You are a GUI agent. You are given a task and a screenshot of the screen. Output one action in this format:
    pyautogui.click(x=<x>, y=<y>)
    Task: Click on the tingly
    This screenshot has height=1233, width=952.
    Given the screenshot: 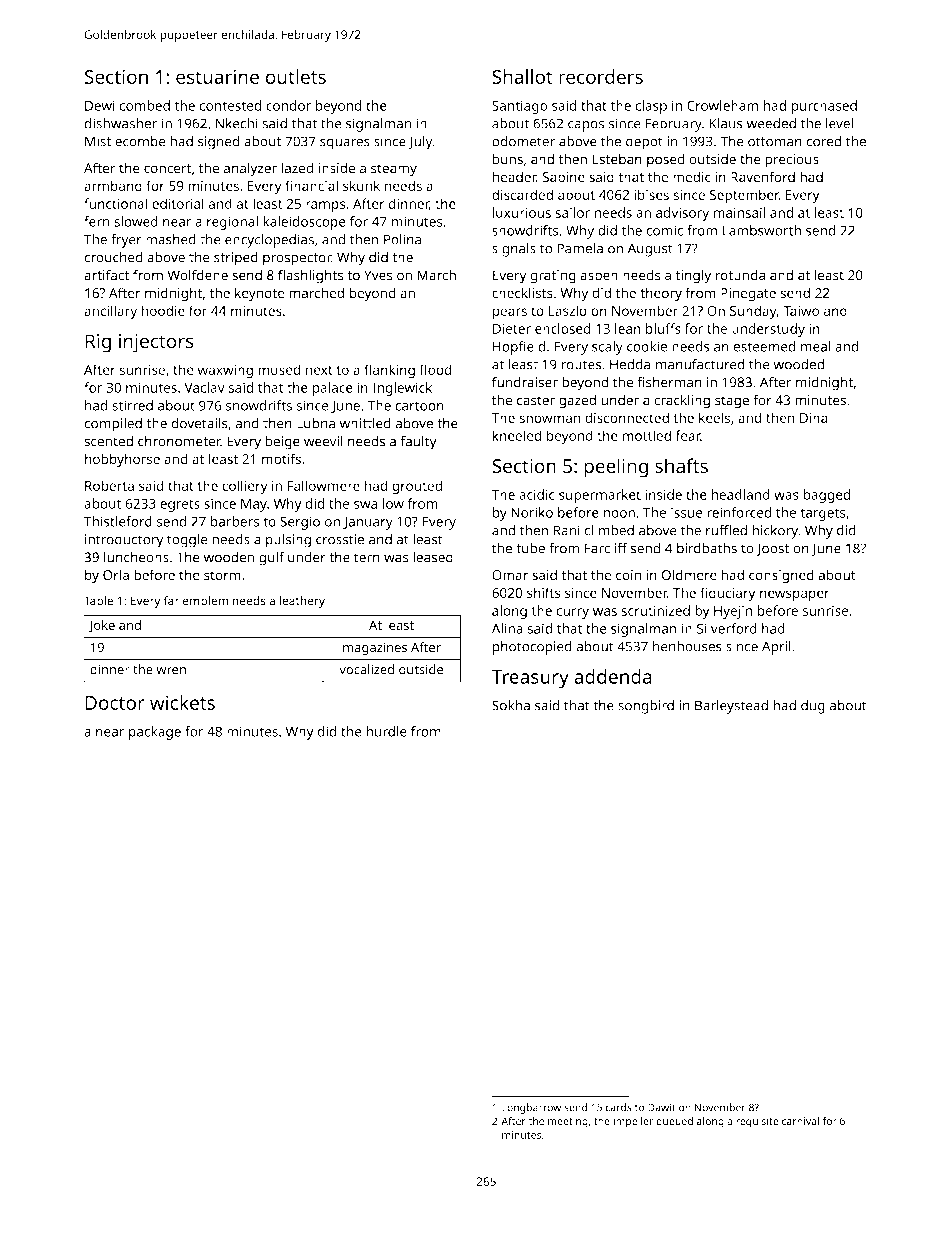 What is the action you would take?
    pyautogui.click(x=693, y=276)
